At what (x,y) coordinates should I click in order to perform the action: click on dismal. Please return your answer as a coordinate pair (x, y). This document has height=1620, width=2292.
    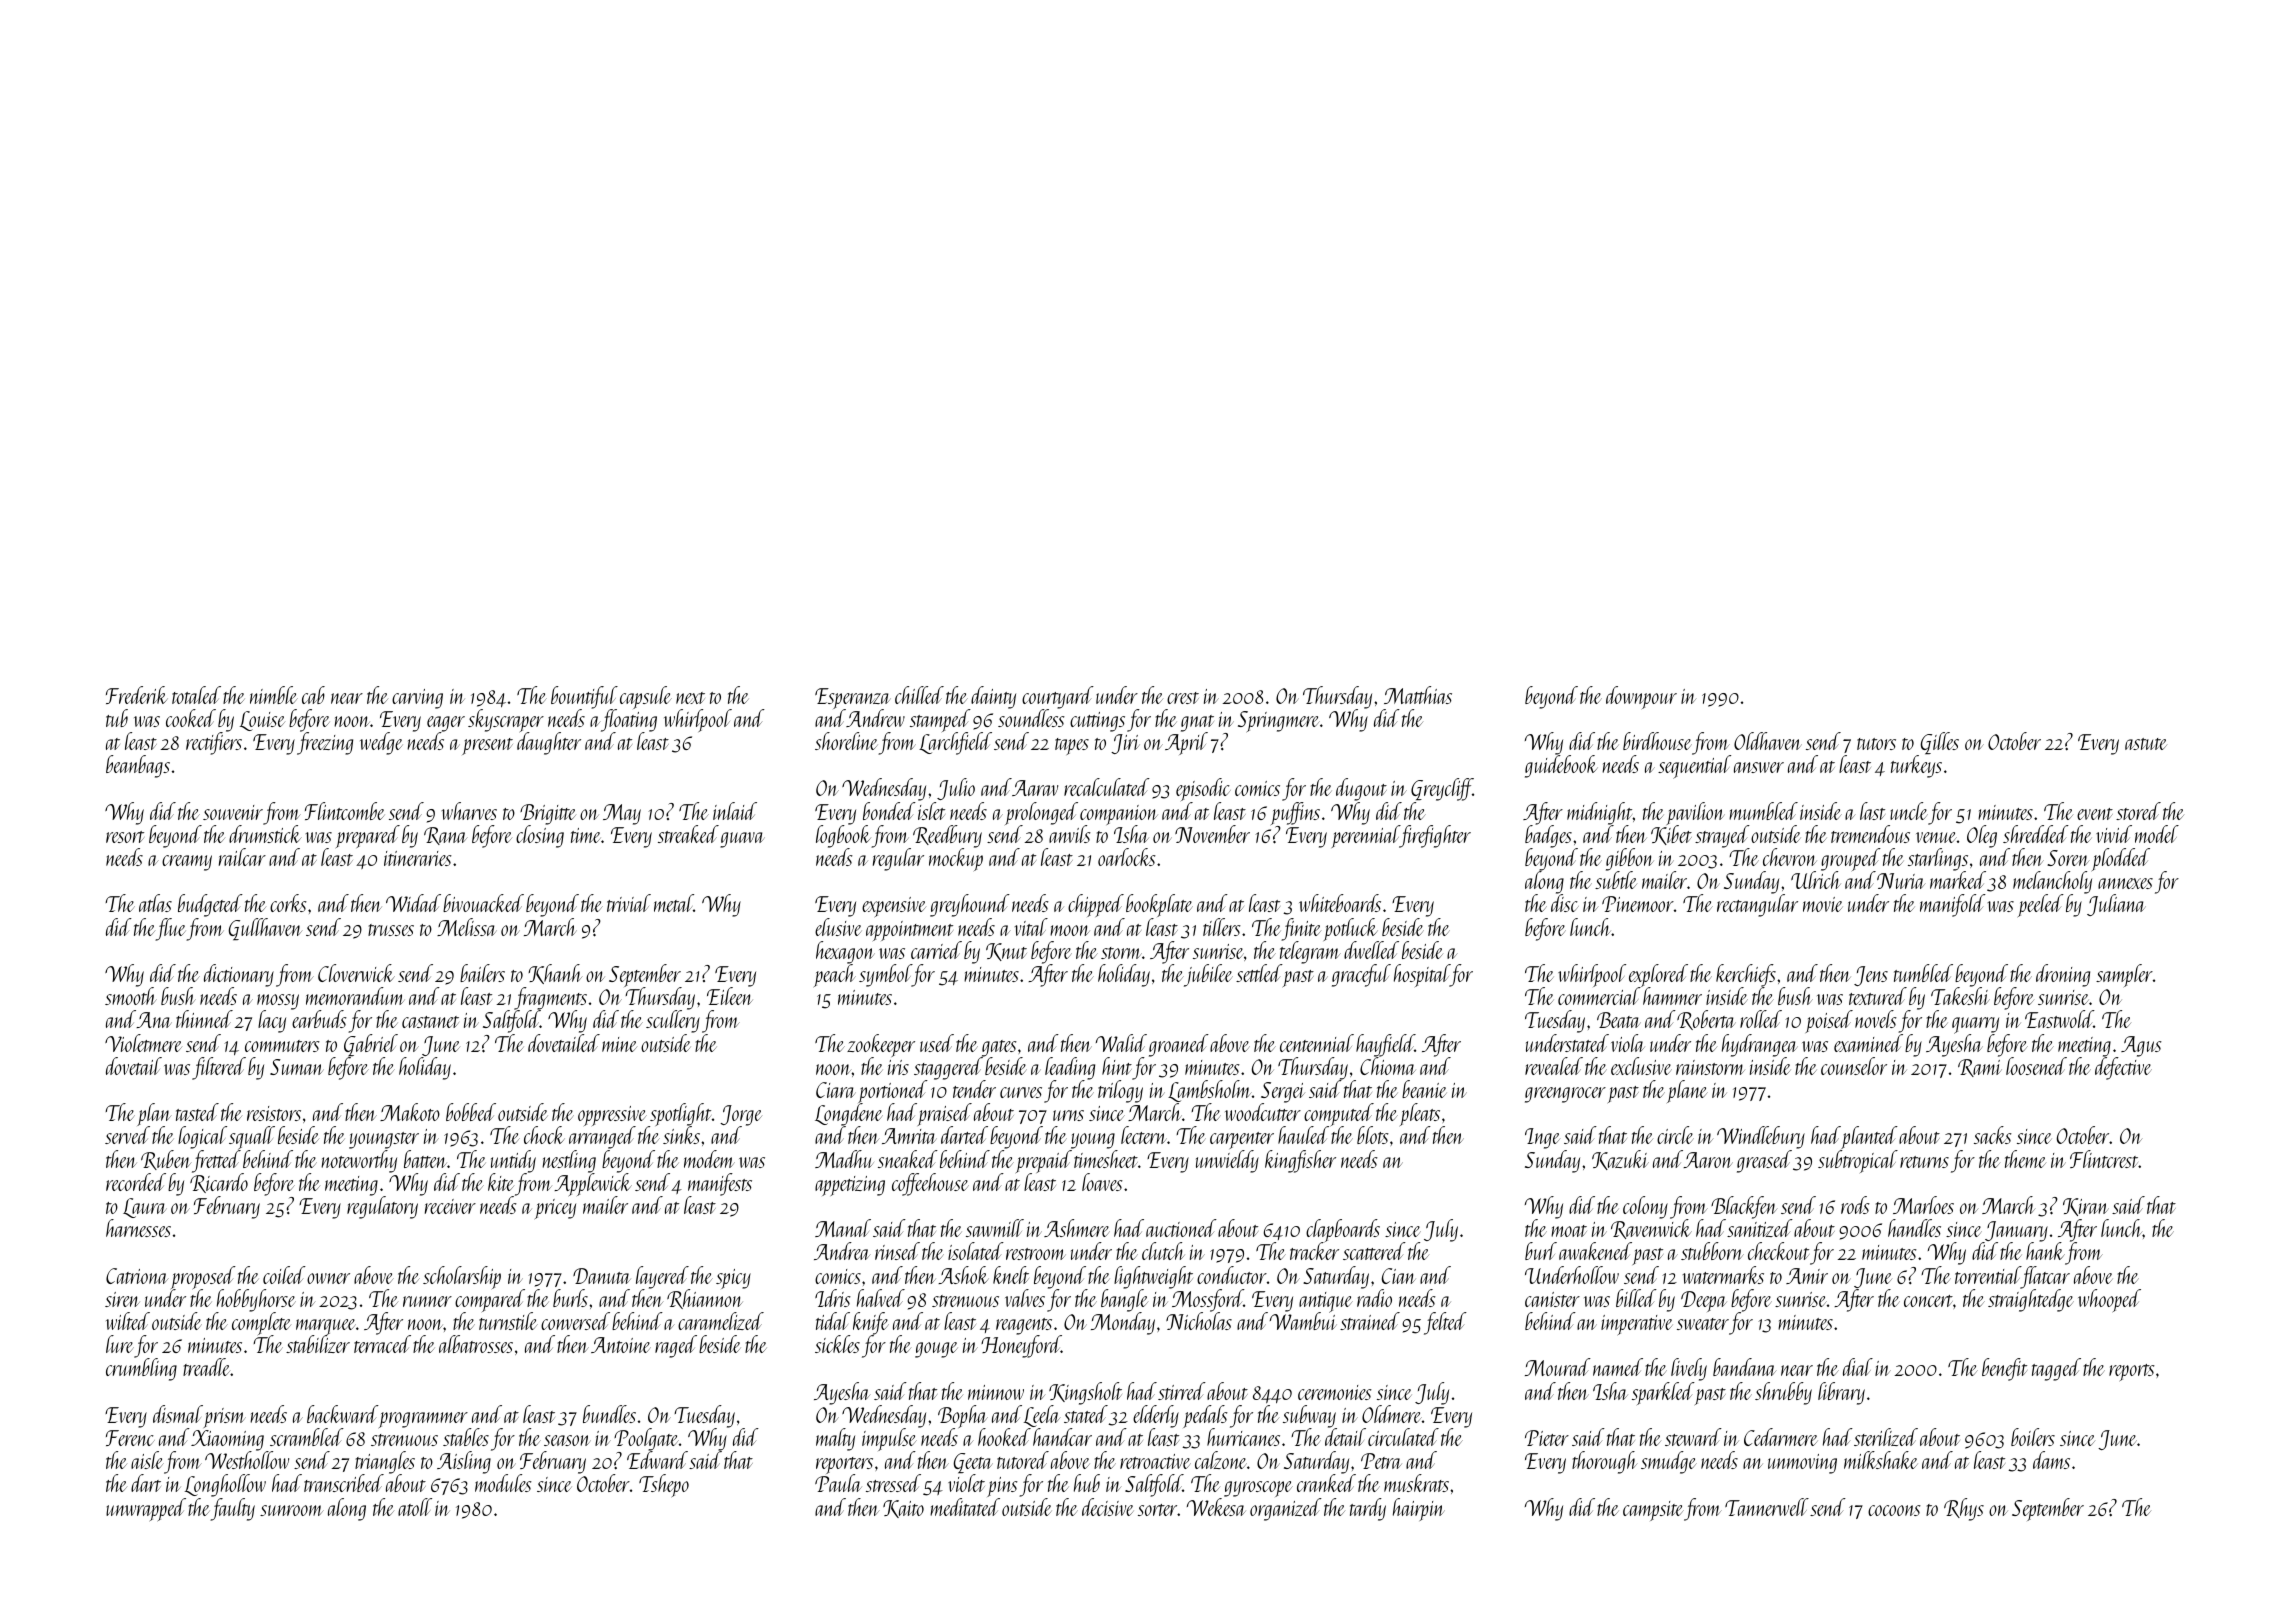
    Looking at the image, I should click on (178, 1414).
